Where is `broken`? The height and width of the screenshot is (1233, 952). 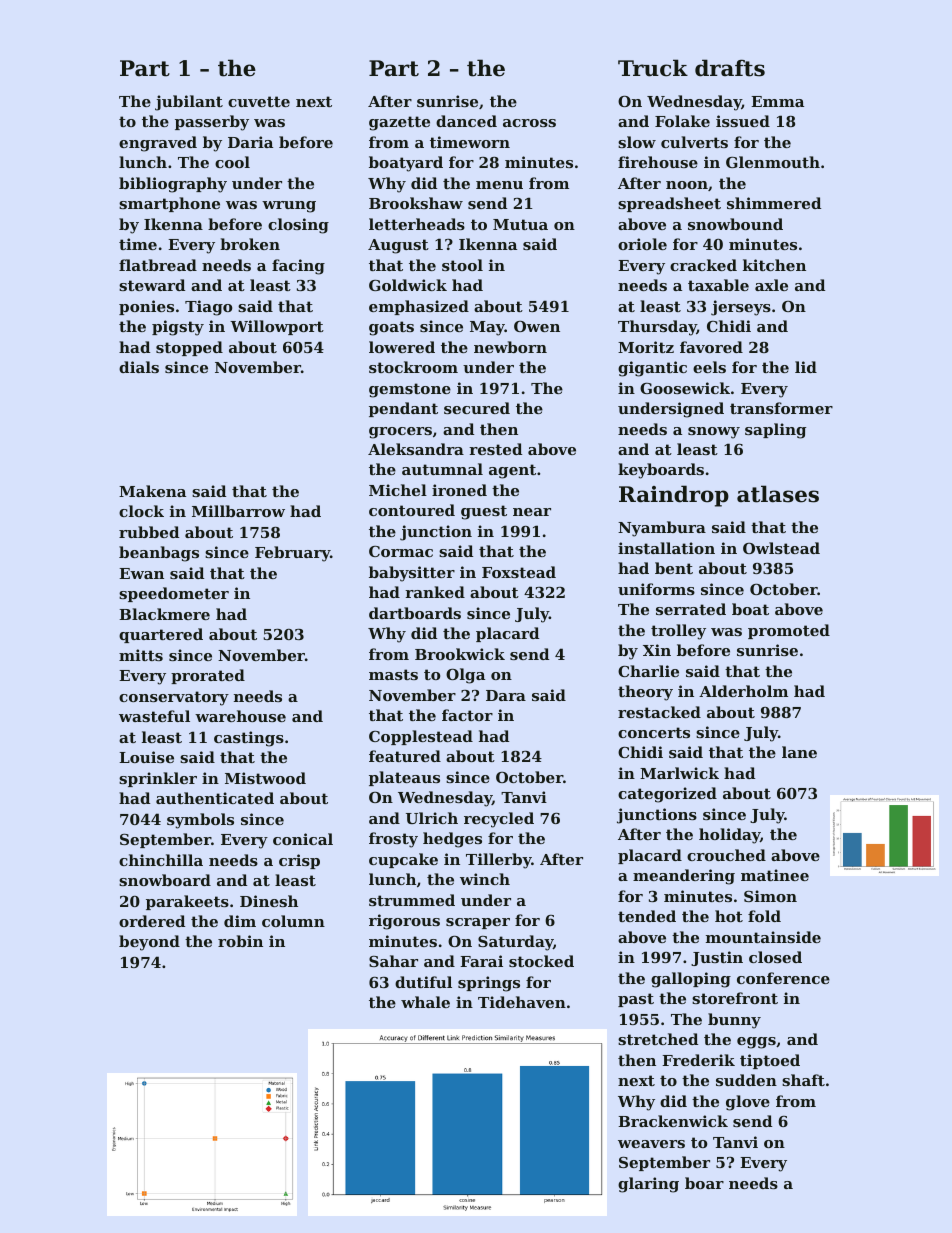
broken is located at coordinates (250, 244).
